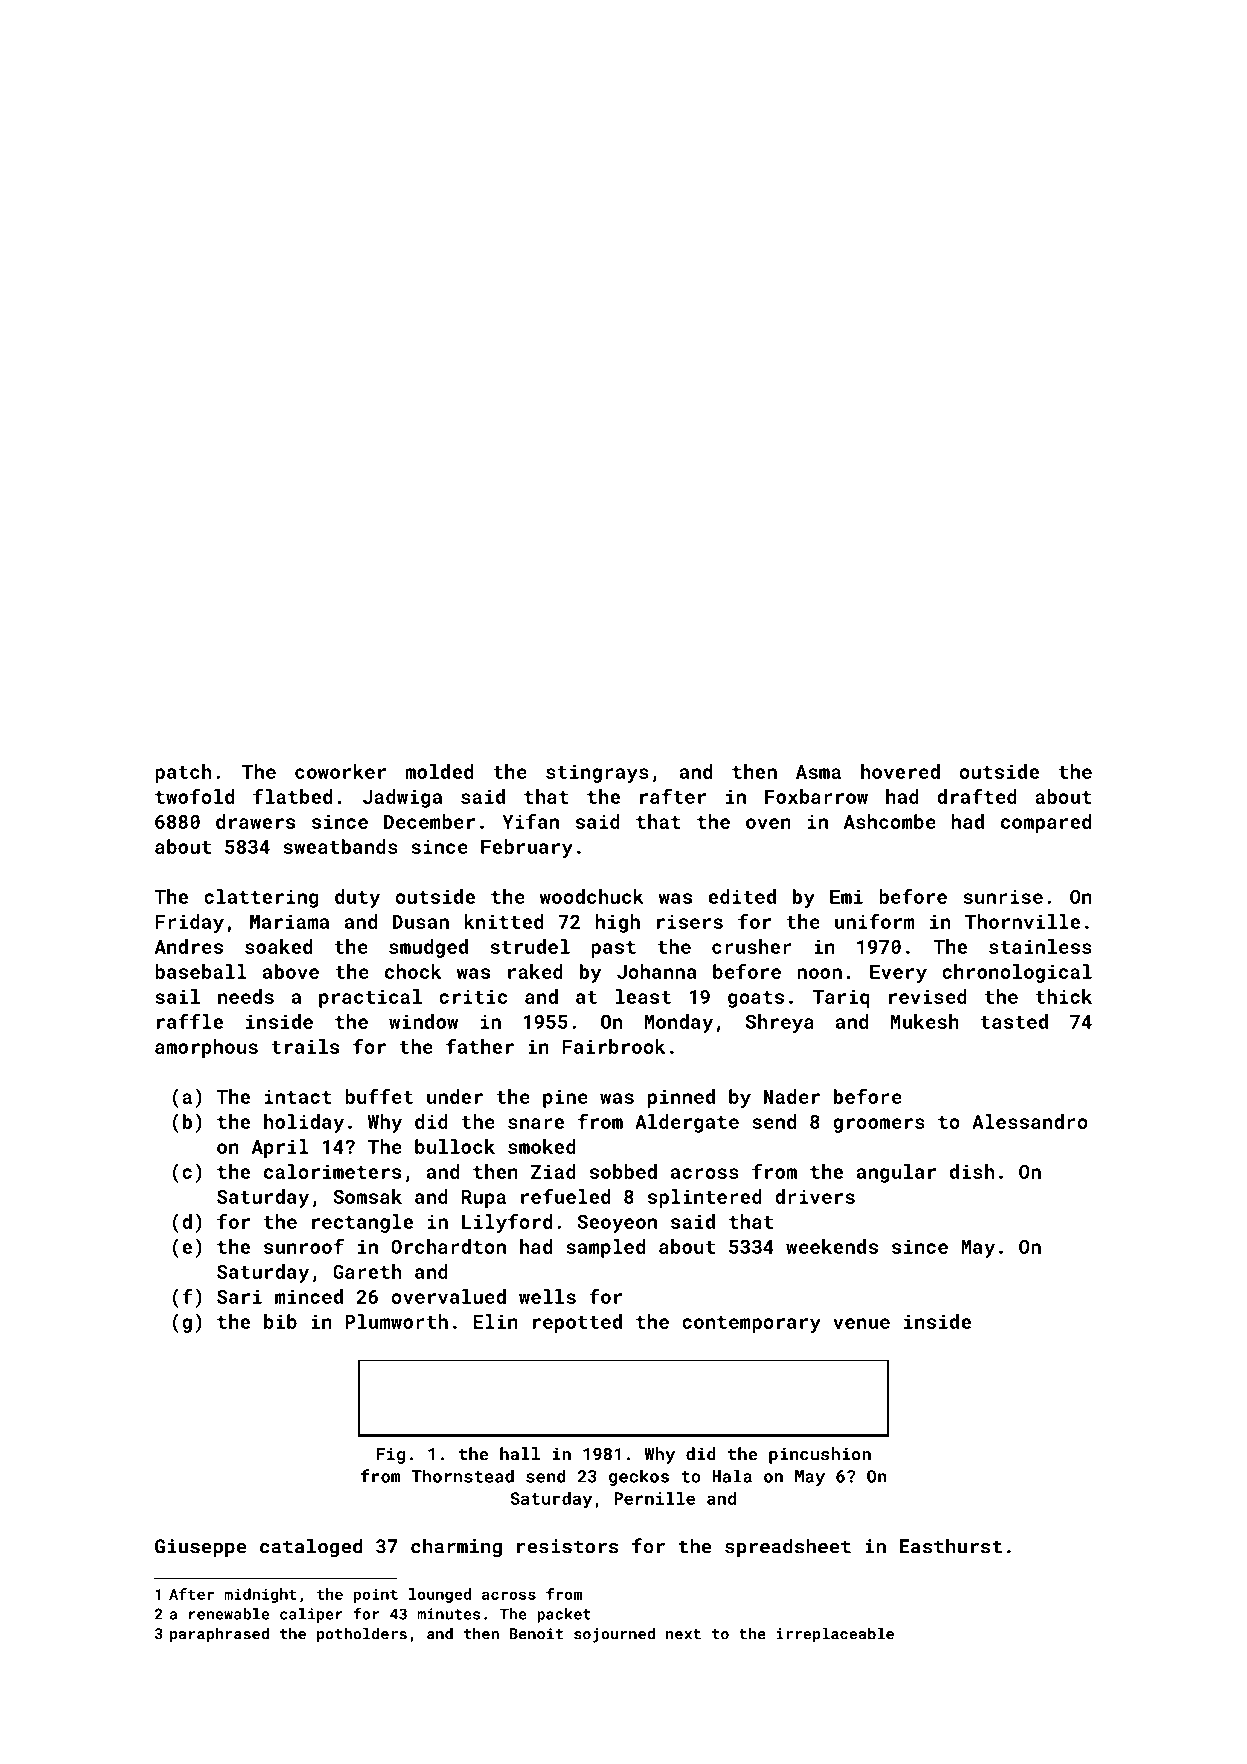 The image size is (1247, 1764). Describe the element at coordinates (605, 1248) in the page. I see `sampled` at that location.
